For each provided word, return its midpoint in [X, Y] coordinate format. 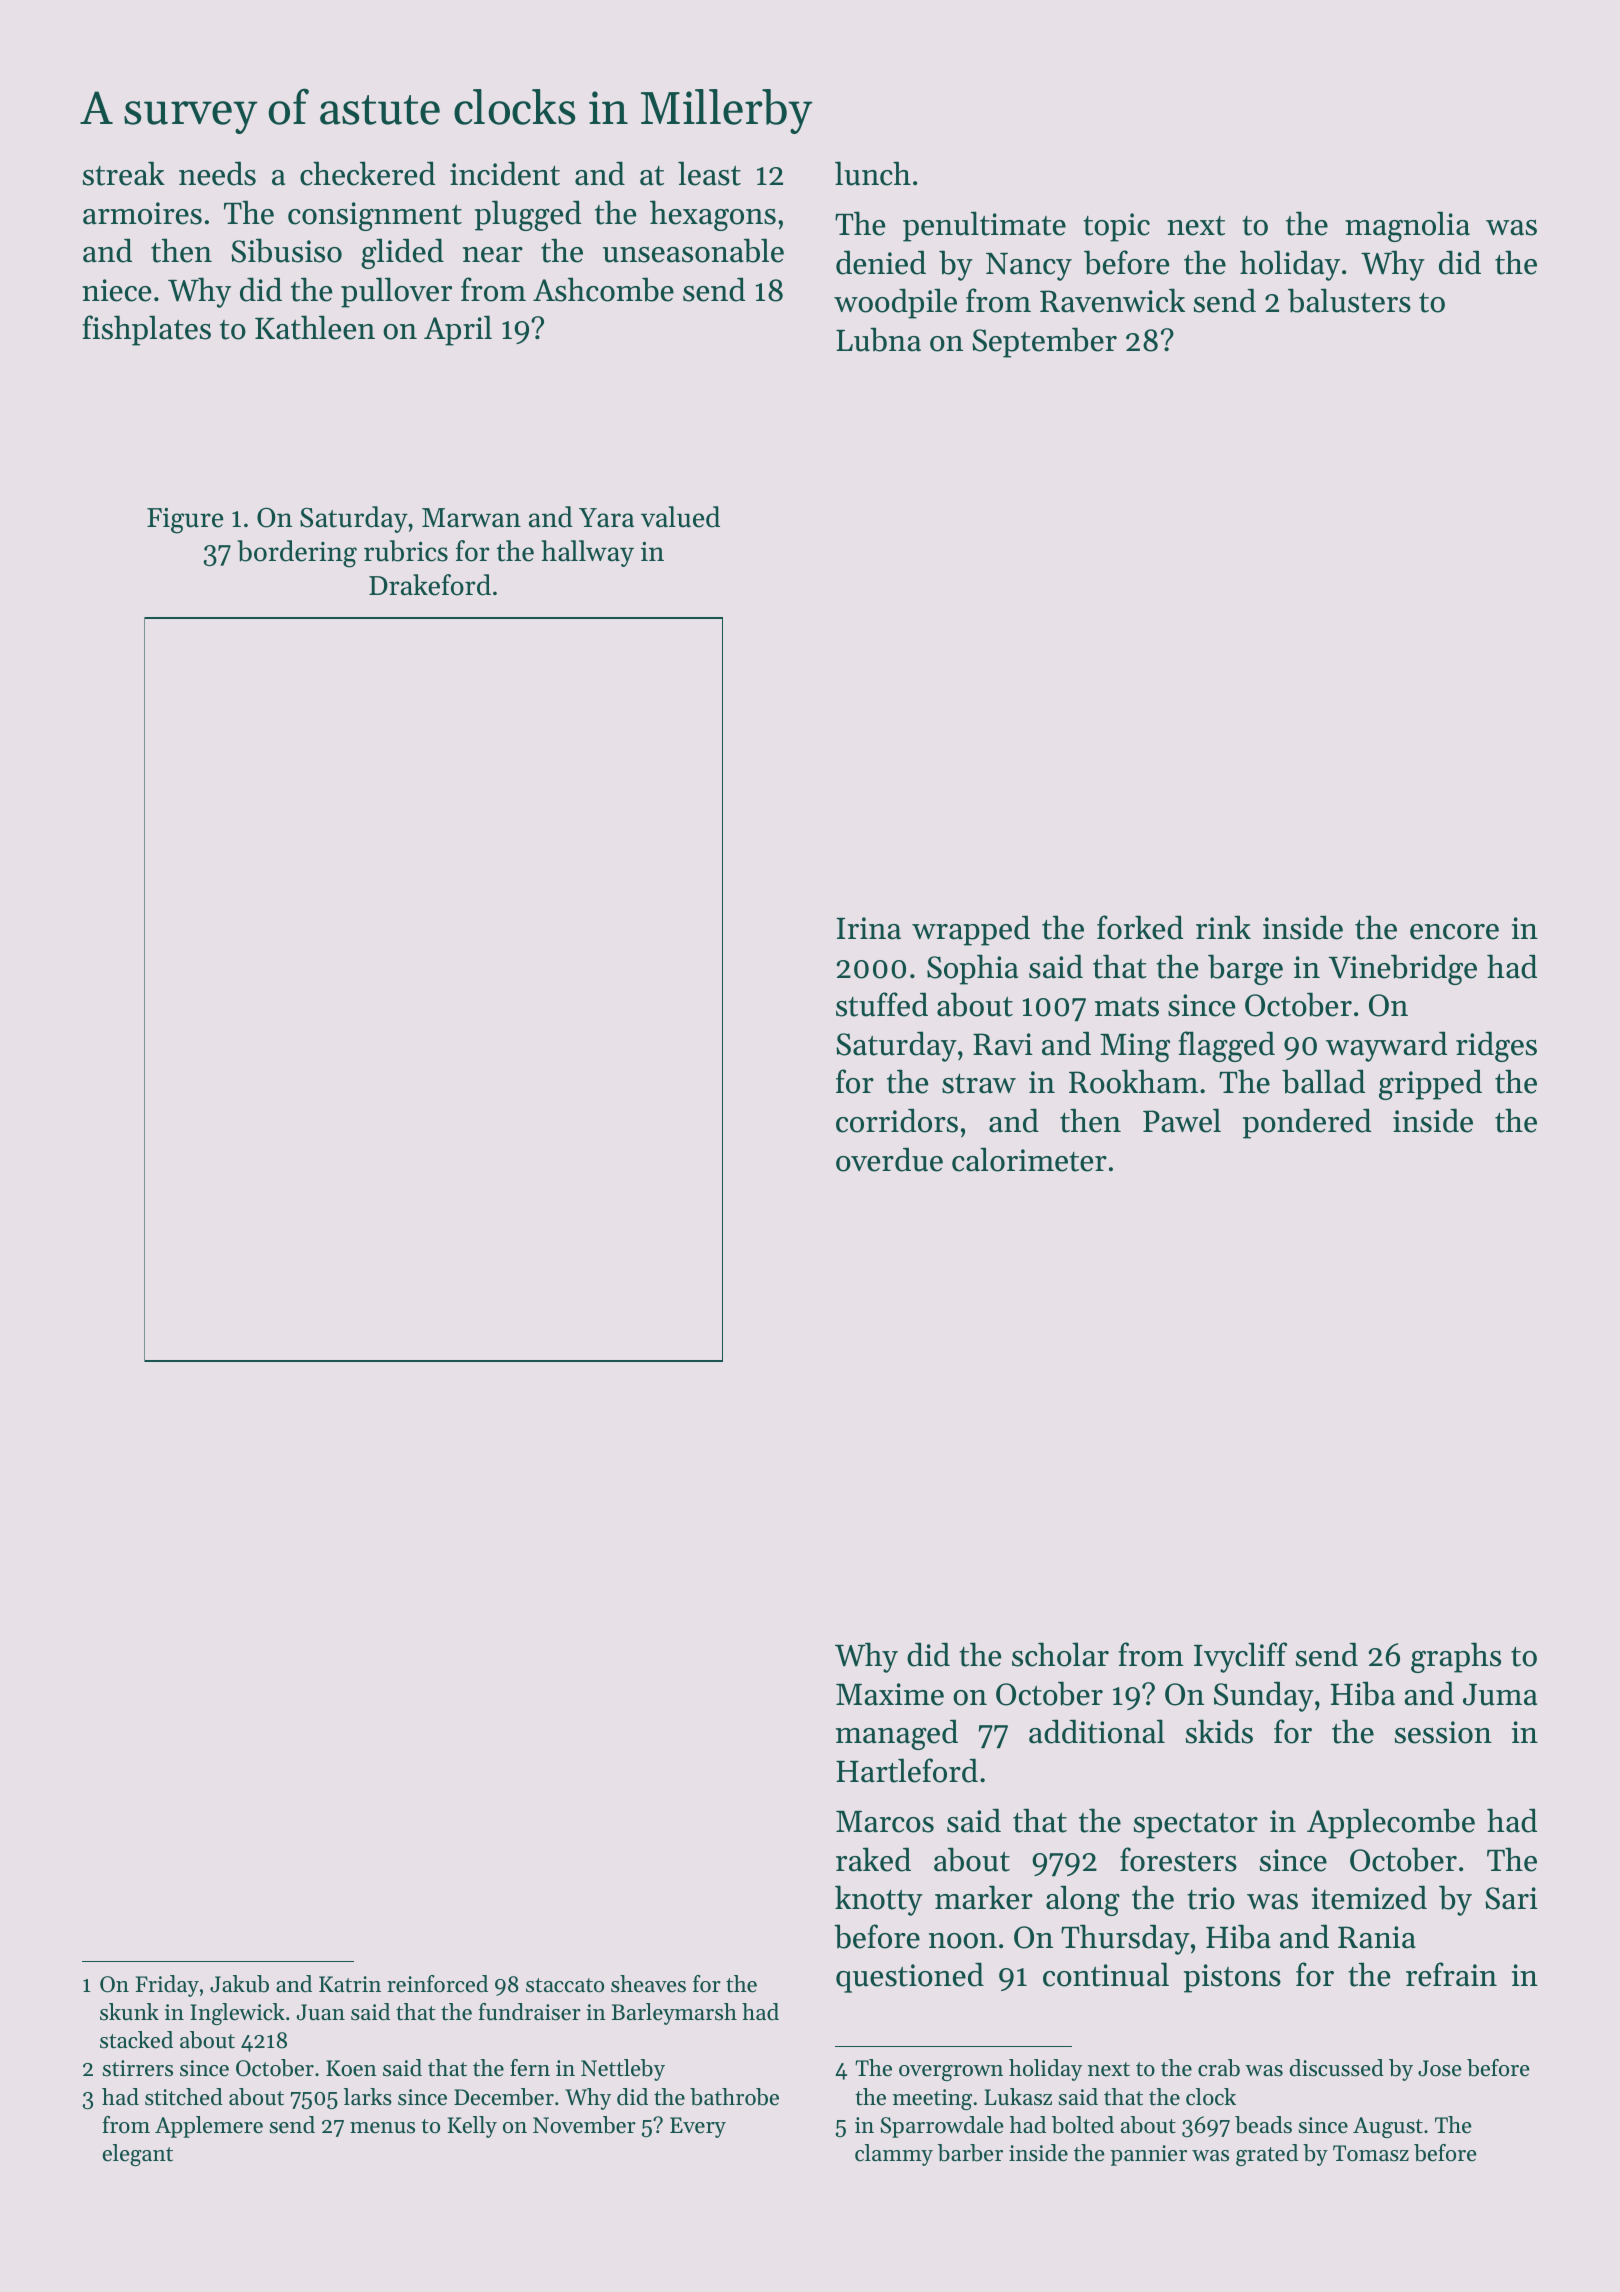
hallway [587, 553]
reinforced [437, 1984]
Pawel [1182, 1120]
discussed [1337, 2068]
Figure [185, 521]
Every [698, 2127]
